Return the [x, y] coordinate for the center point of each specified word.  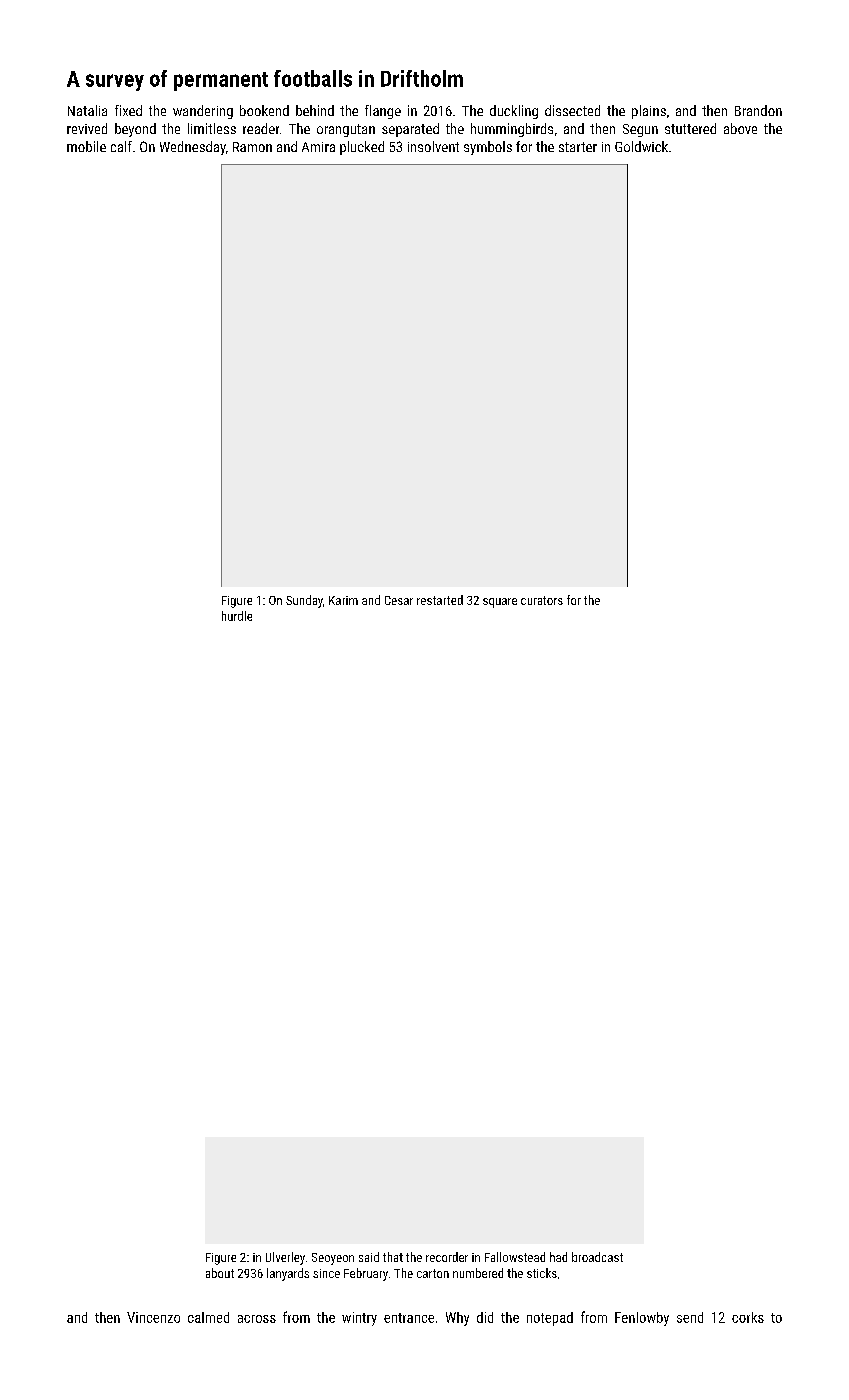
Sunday [304, 601]
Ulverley [285, 1258]
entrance [409, 1318]
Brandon [758, 110]
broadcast [597, 1257]
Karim [343, 600]
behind [315, 110]
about [220, 1273]
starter [578, 147]
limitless [212, 128]
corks [748, 1317]
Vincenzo [153, 1317]
